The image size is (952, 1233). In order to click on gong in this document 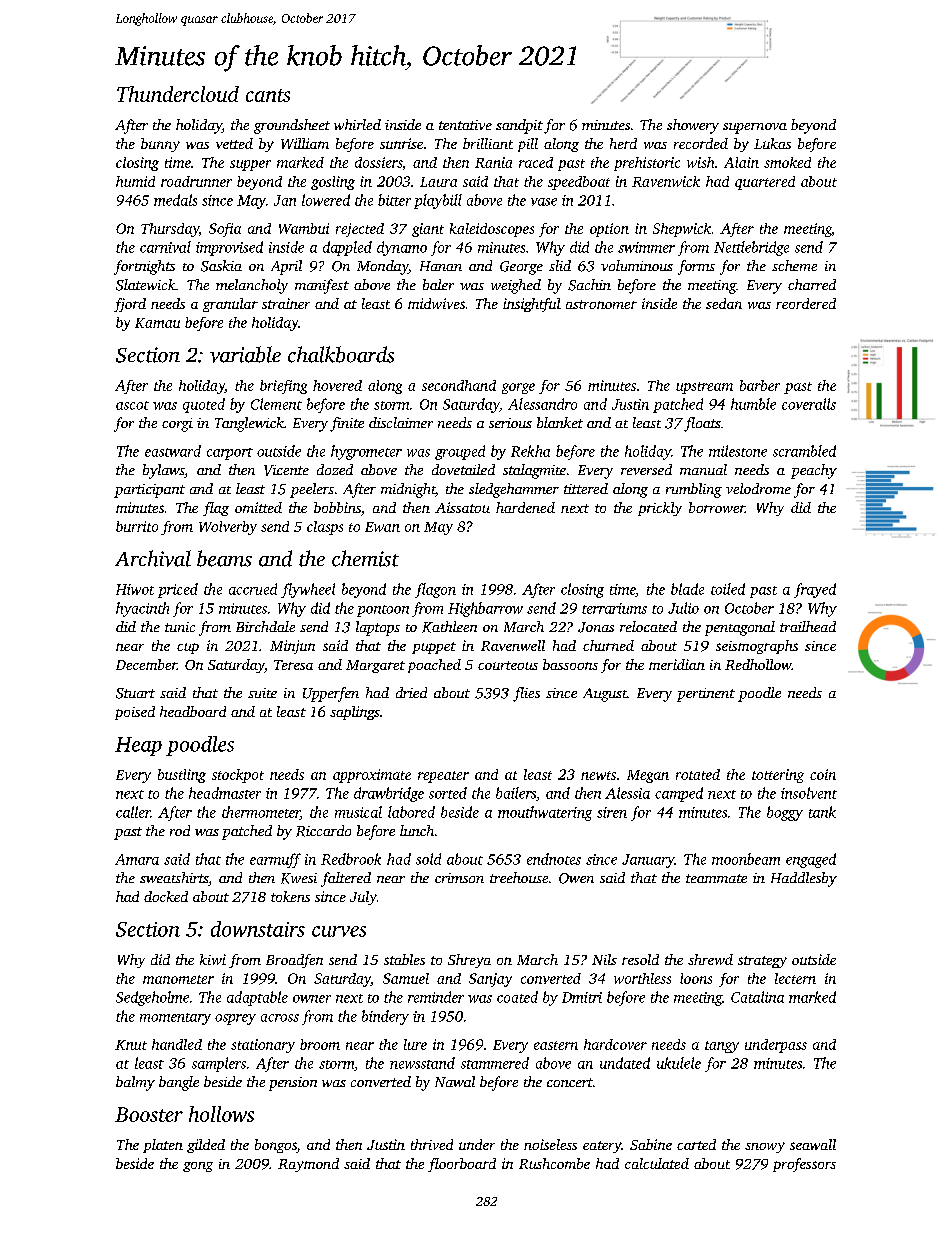, I will do `click(198, 1167)`.
